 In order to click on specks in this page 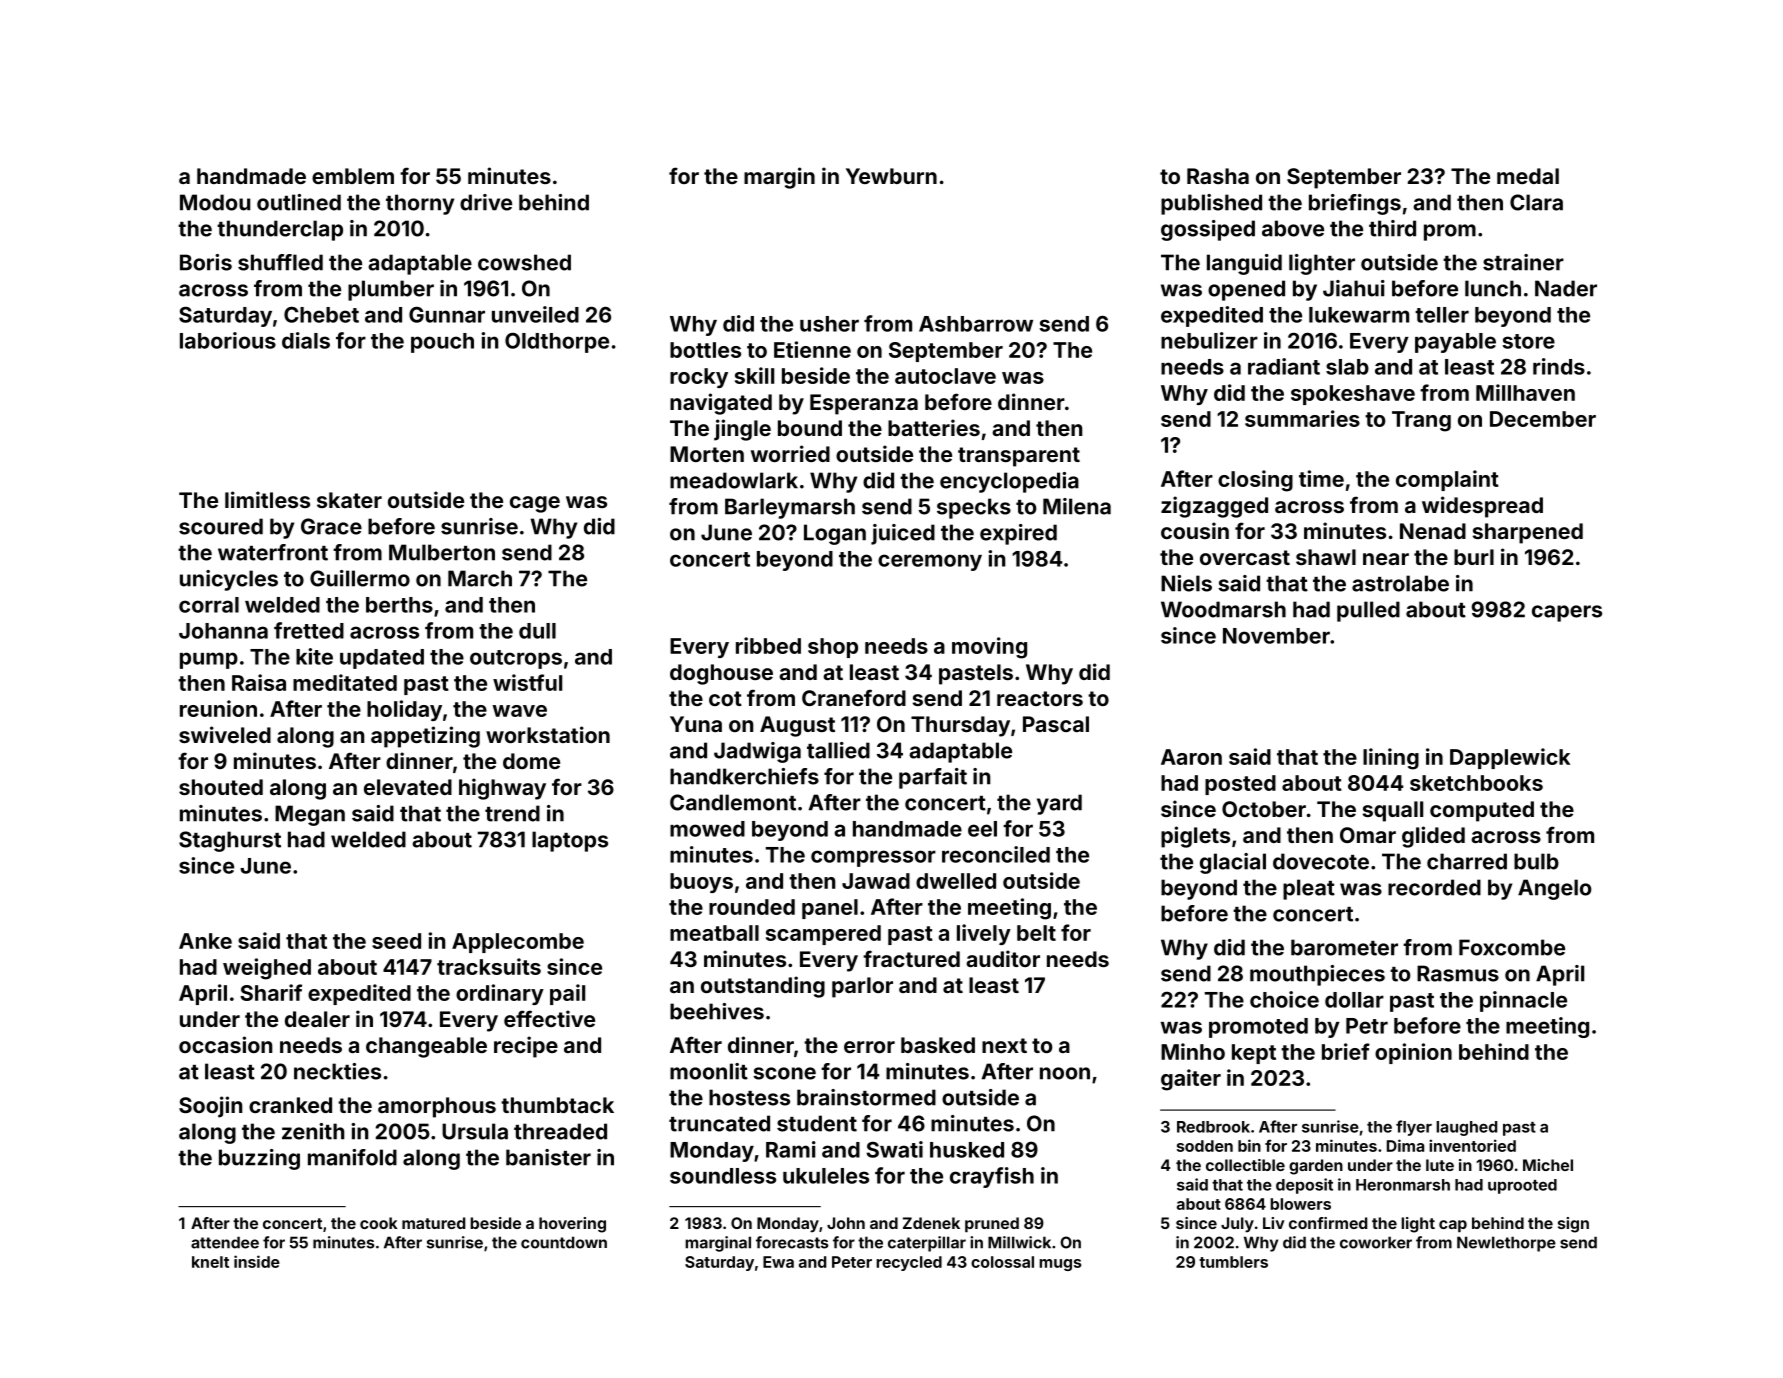, I will do `click(974, 508)`.
